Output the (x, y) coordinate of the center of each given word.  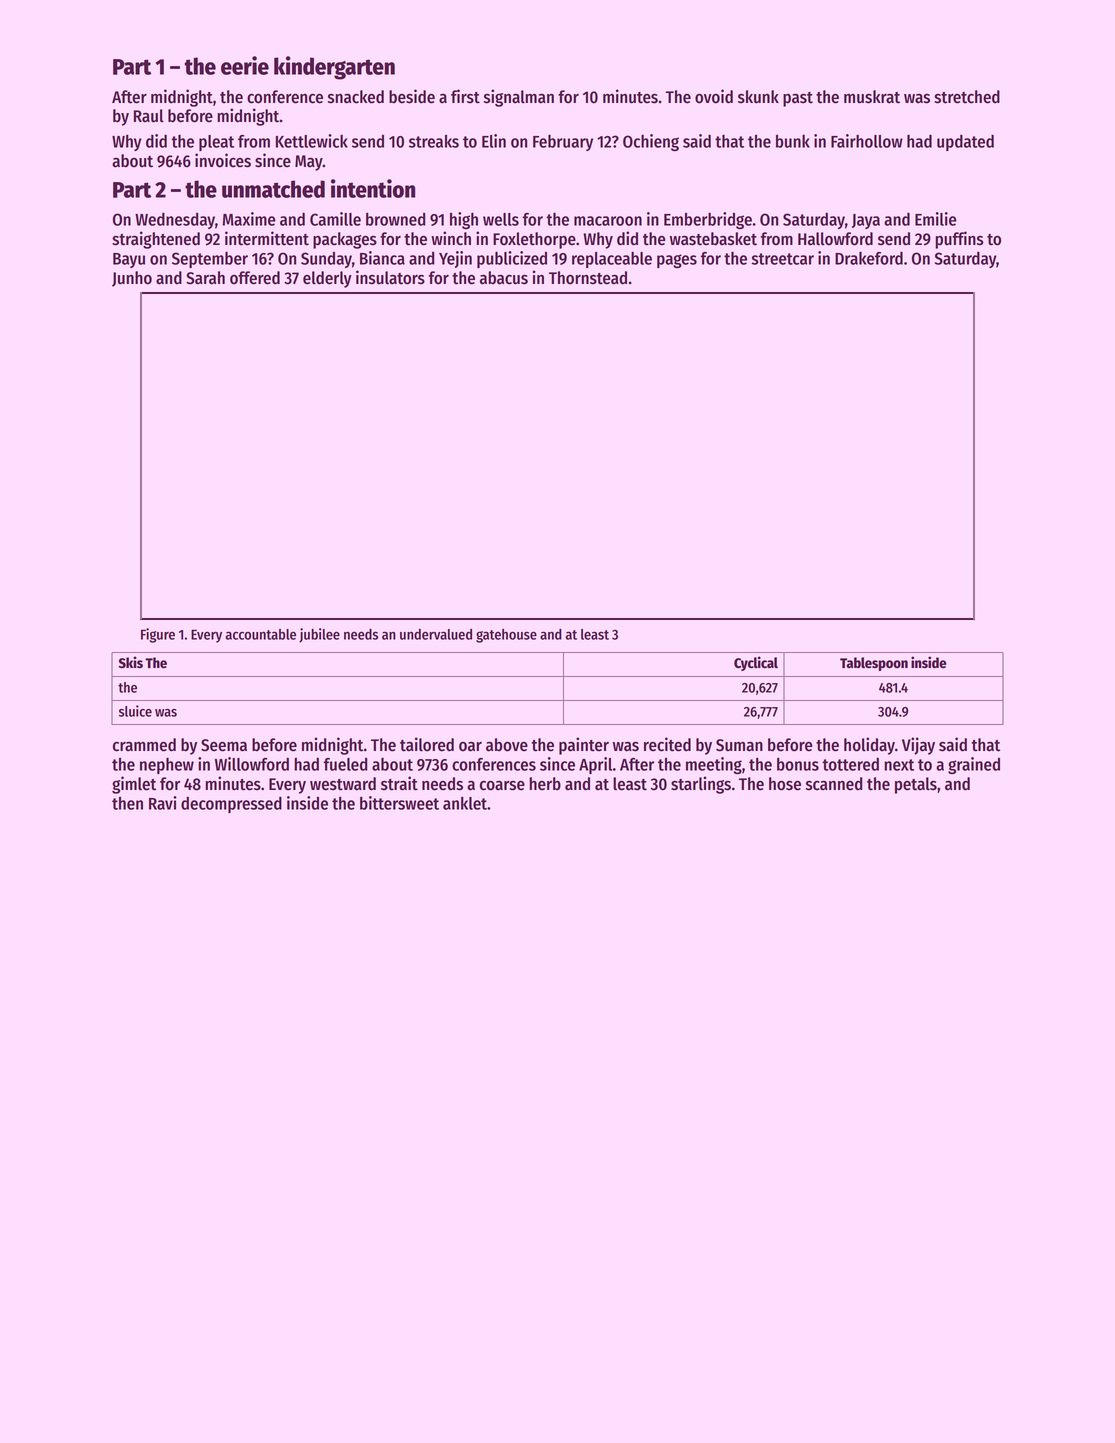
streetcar (782, 259)
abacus (504, 278)
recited (667, 744)
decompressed (231, 804)
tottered (850, 764)
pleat (216, 143)
